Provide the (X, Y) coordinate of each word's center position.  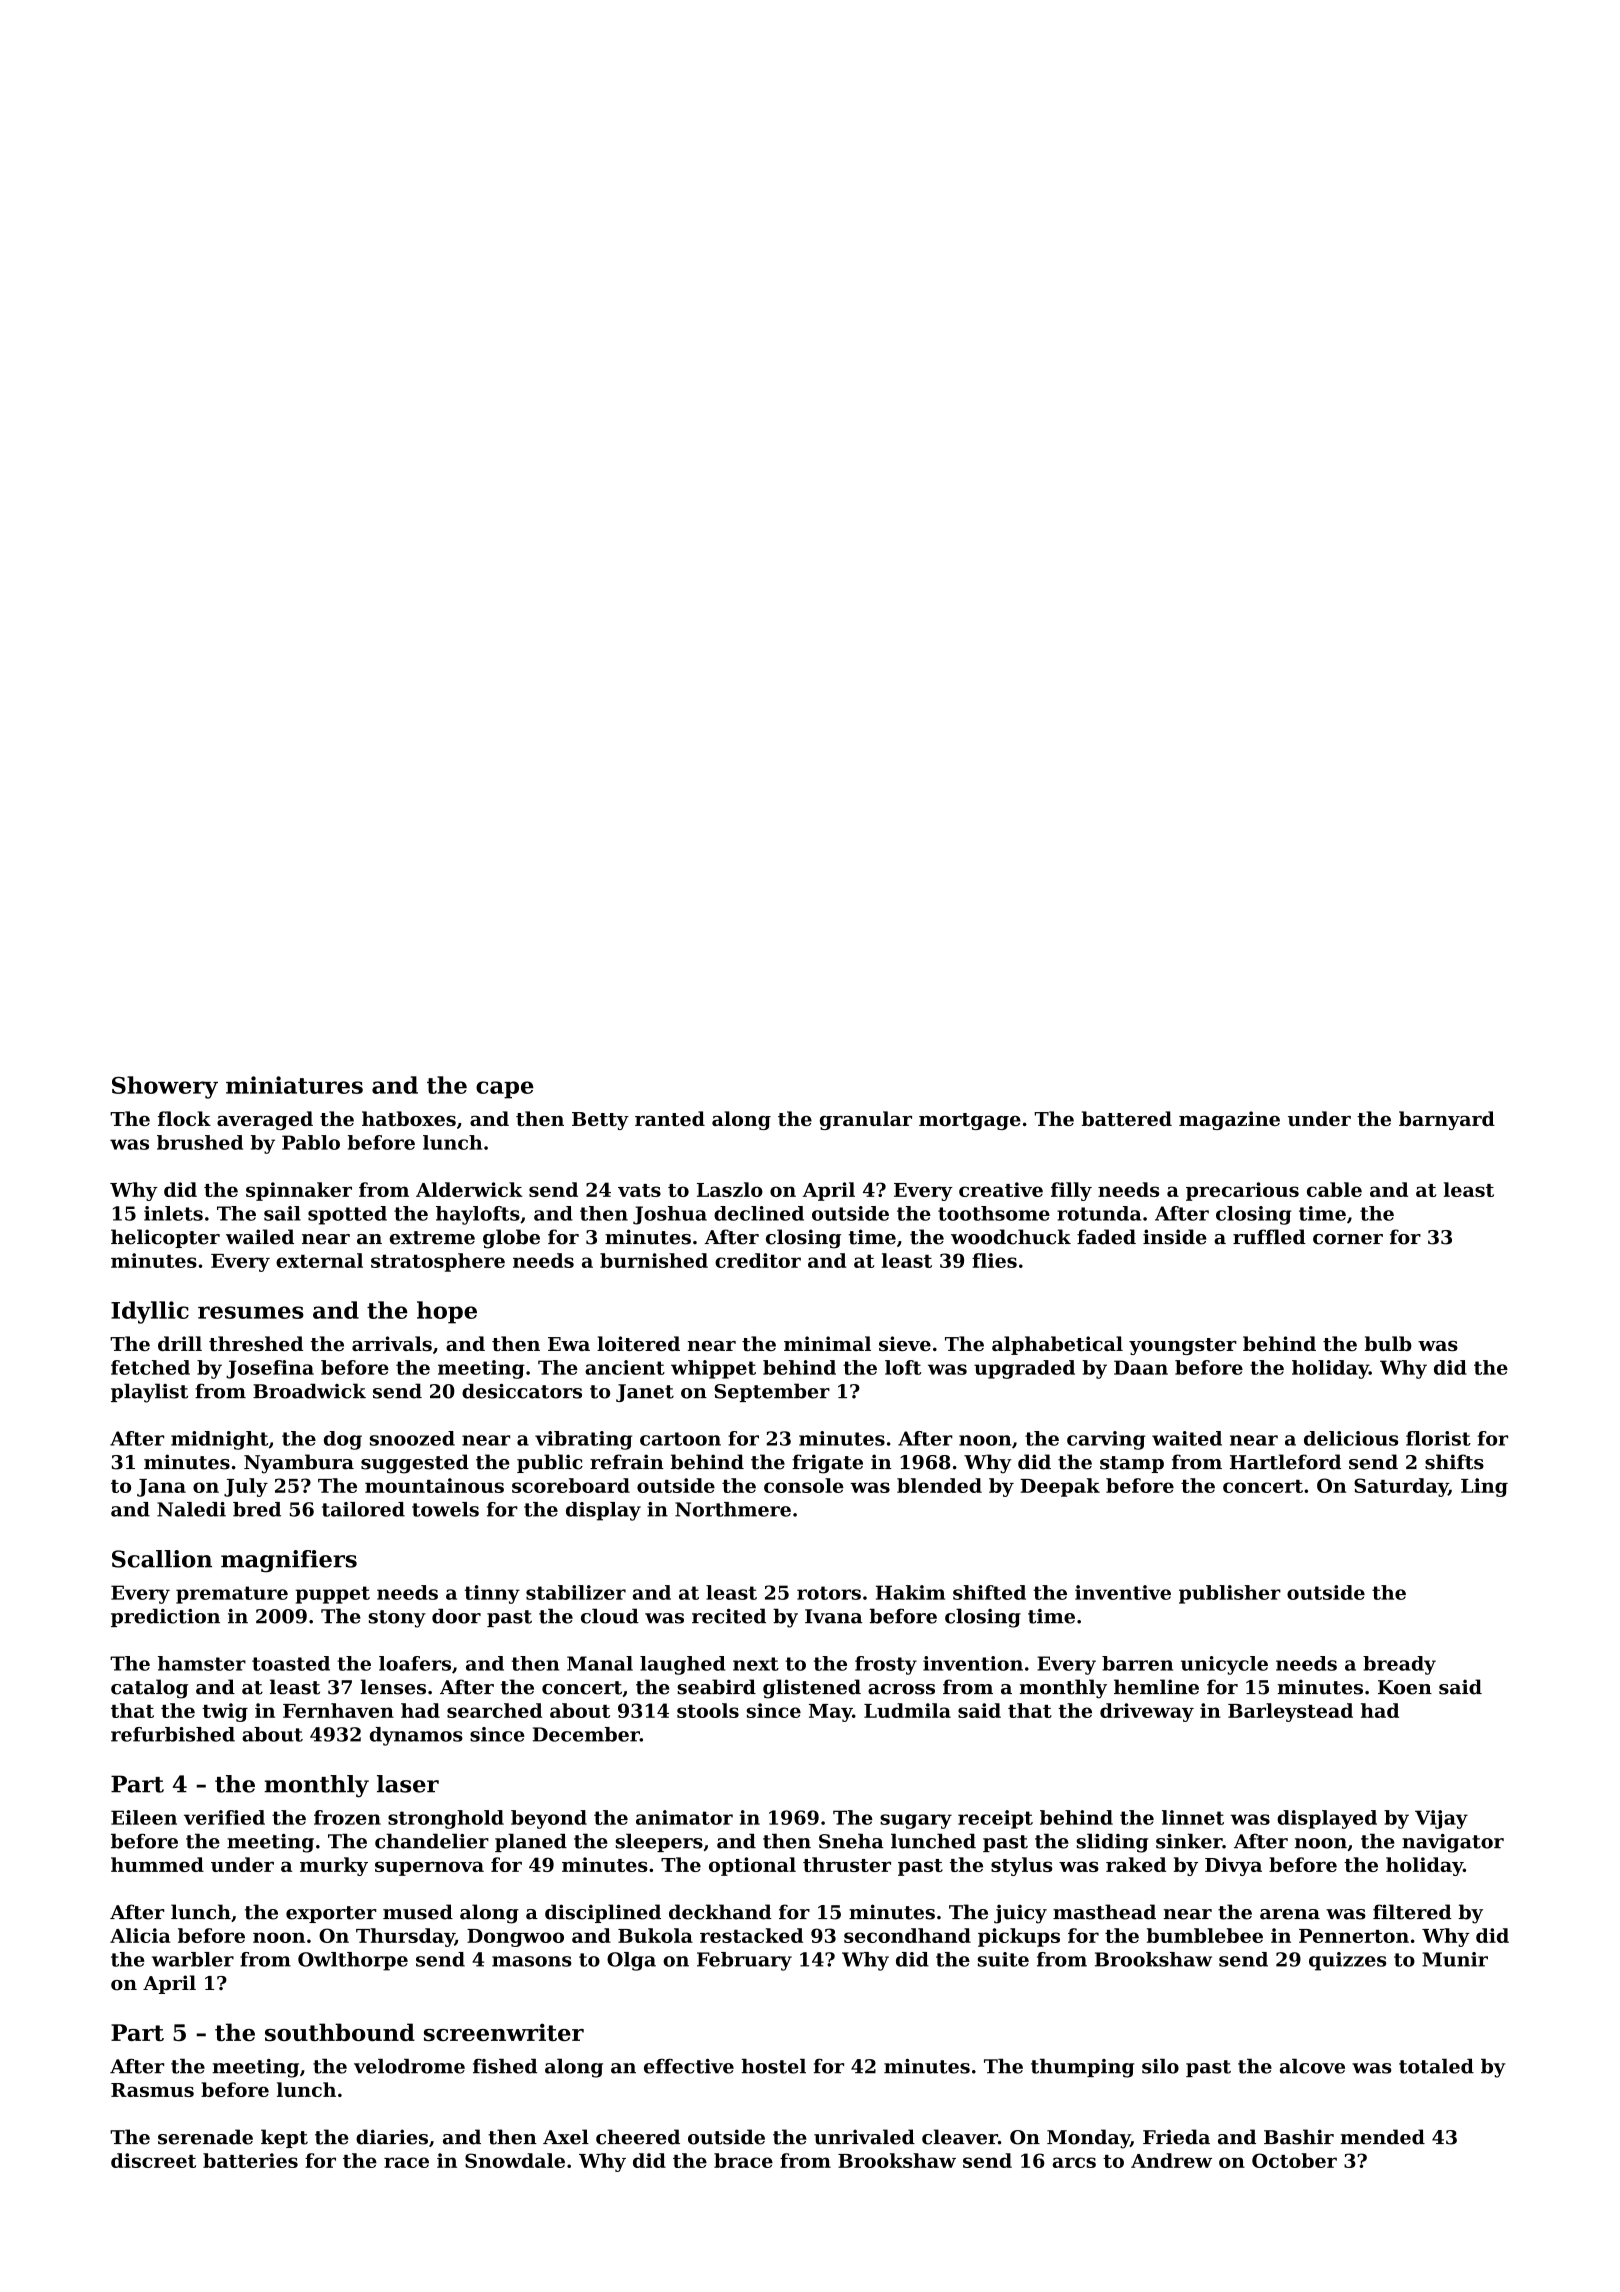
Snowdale (515, 2160)
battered (1127, 1118)
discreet (153, 2160)
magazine (1229, 1120)
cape (505, 1090)
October (1294, 2160)
